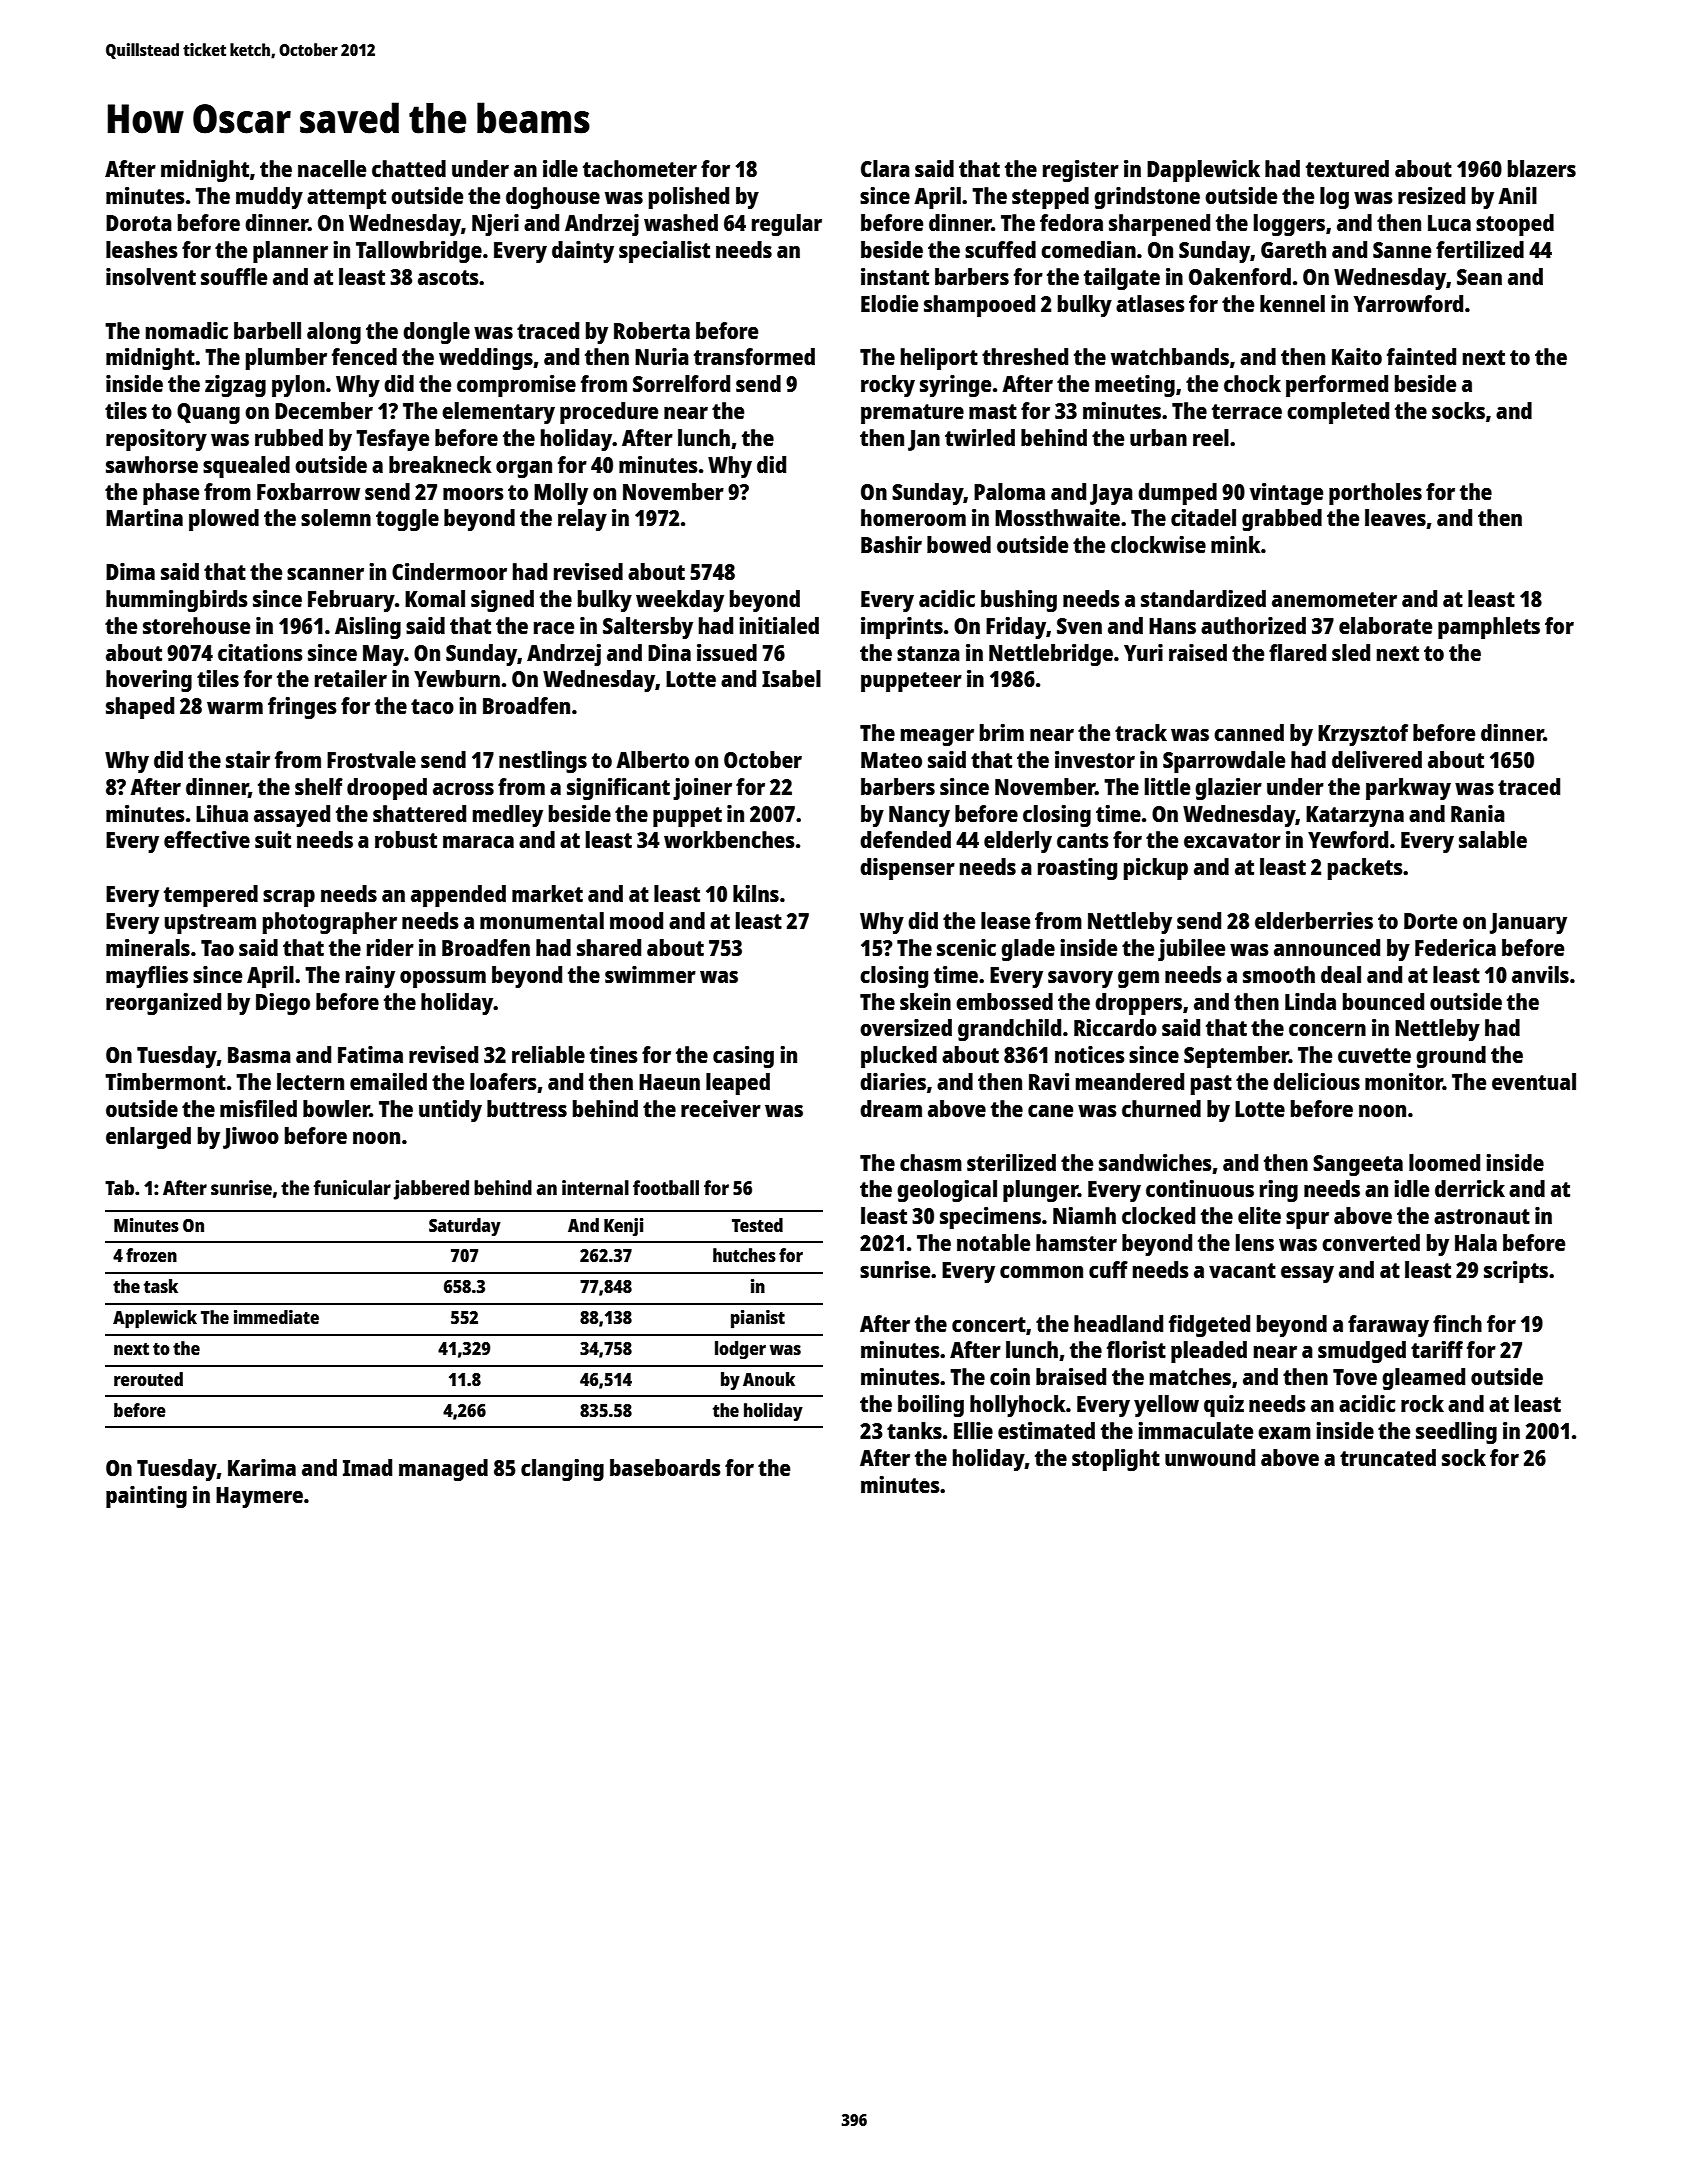 This screenshot has width=1683, height=2178. What do you see at coordinates (364, 356) in the screenshot?
I see `fenced` at bounding box center [364, 356].
